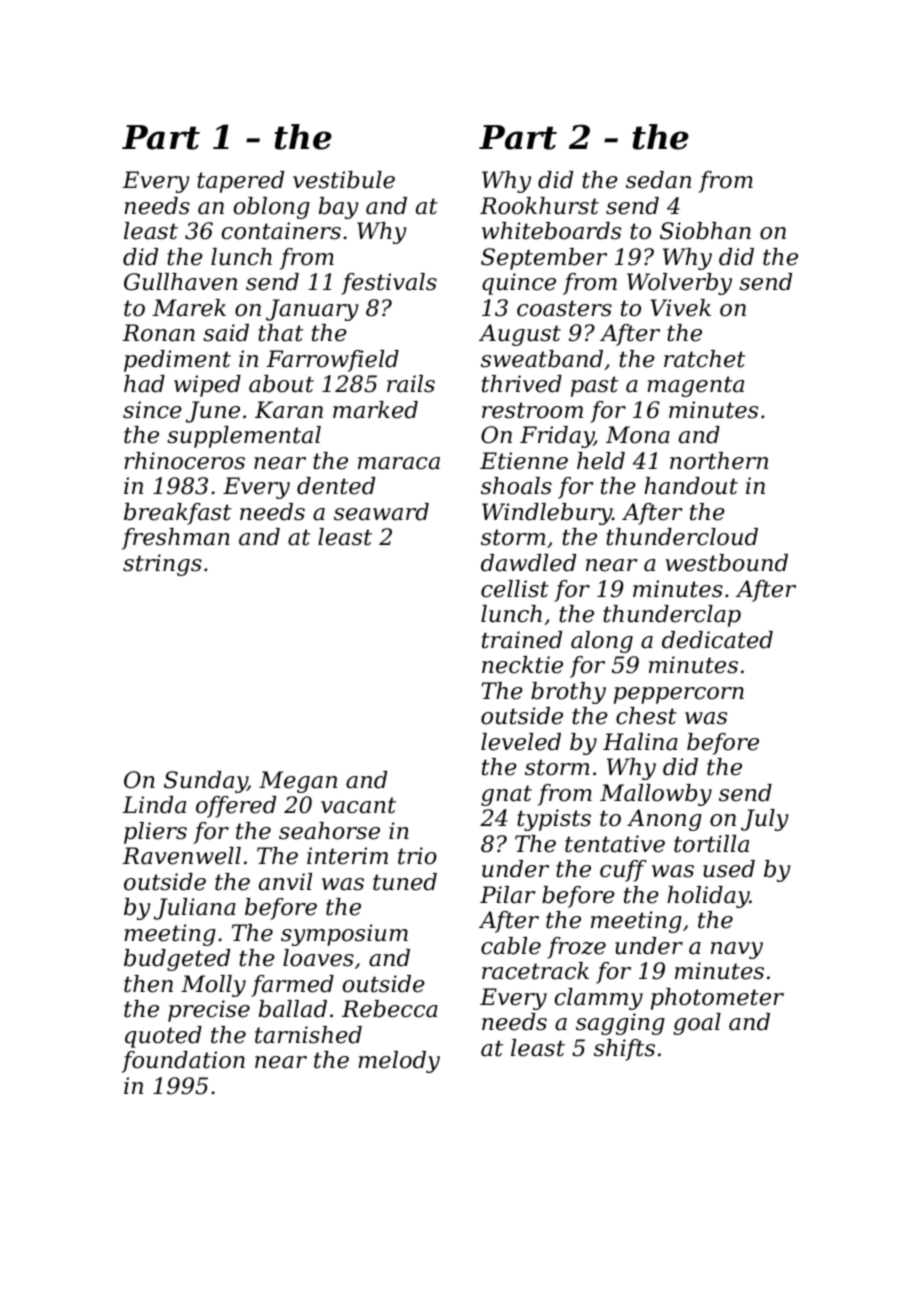 Image resolution: width=924 pixels, height=1311 pixels. What do you see at coordinates (183, 1062) in the screenshot?
I see `foundation` at bounding box center [183, 1062].
